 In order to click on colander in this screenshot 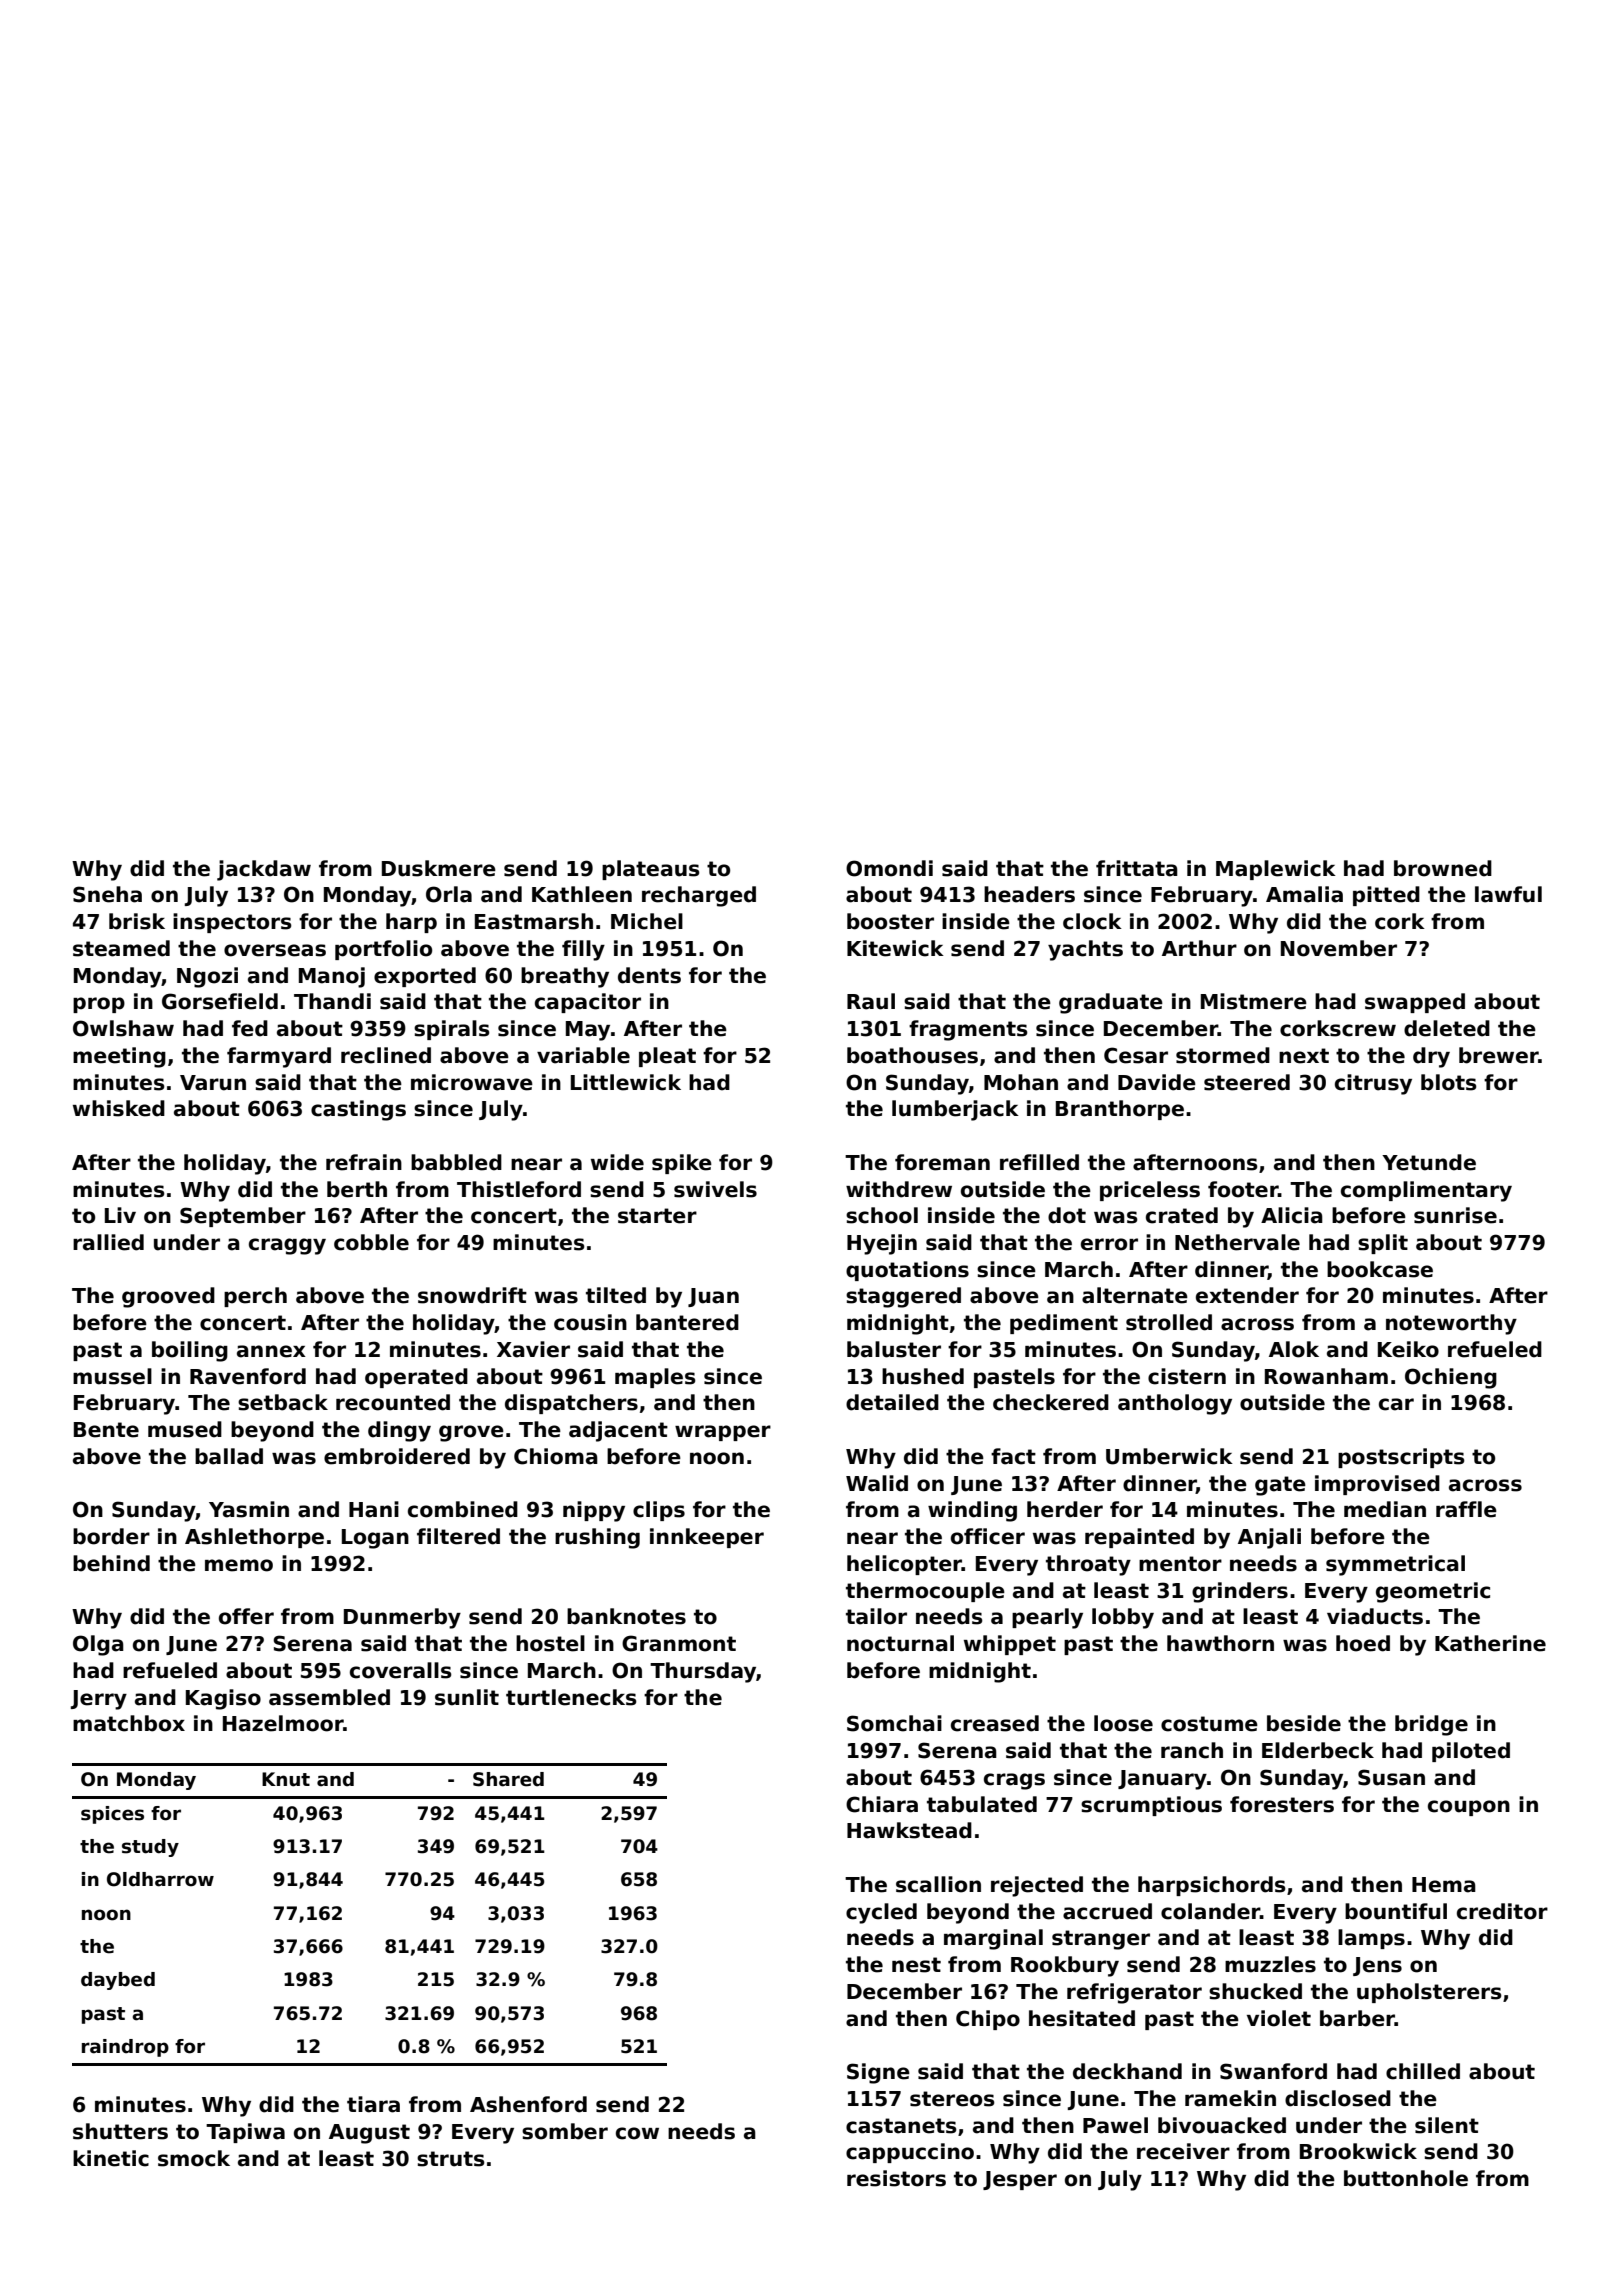, I will do `click(1210, 1911)`.
